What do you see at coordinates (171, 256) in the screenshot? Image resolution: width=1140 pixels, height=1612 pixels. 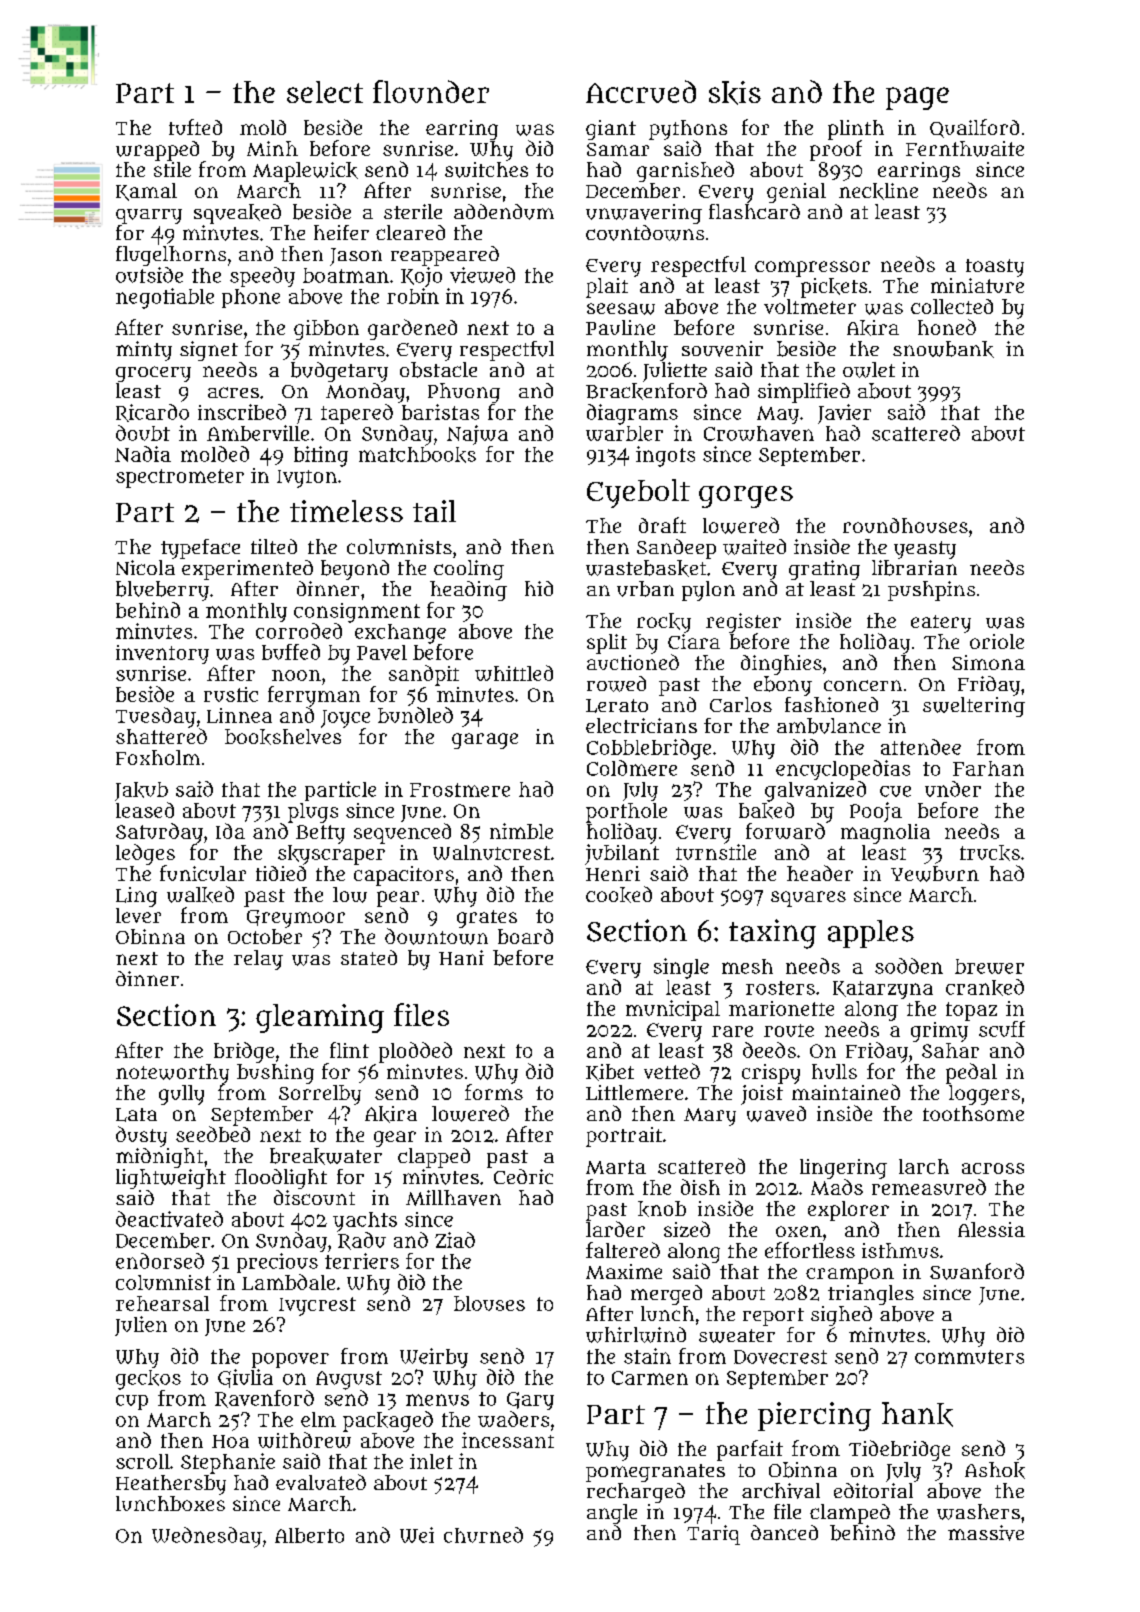 I see `flugelhorns` at bounding box center [171, 256].
